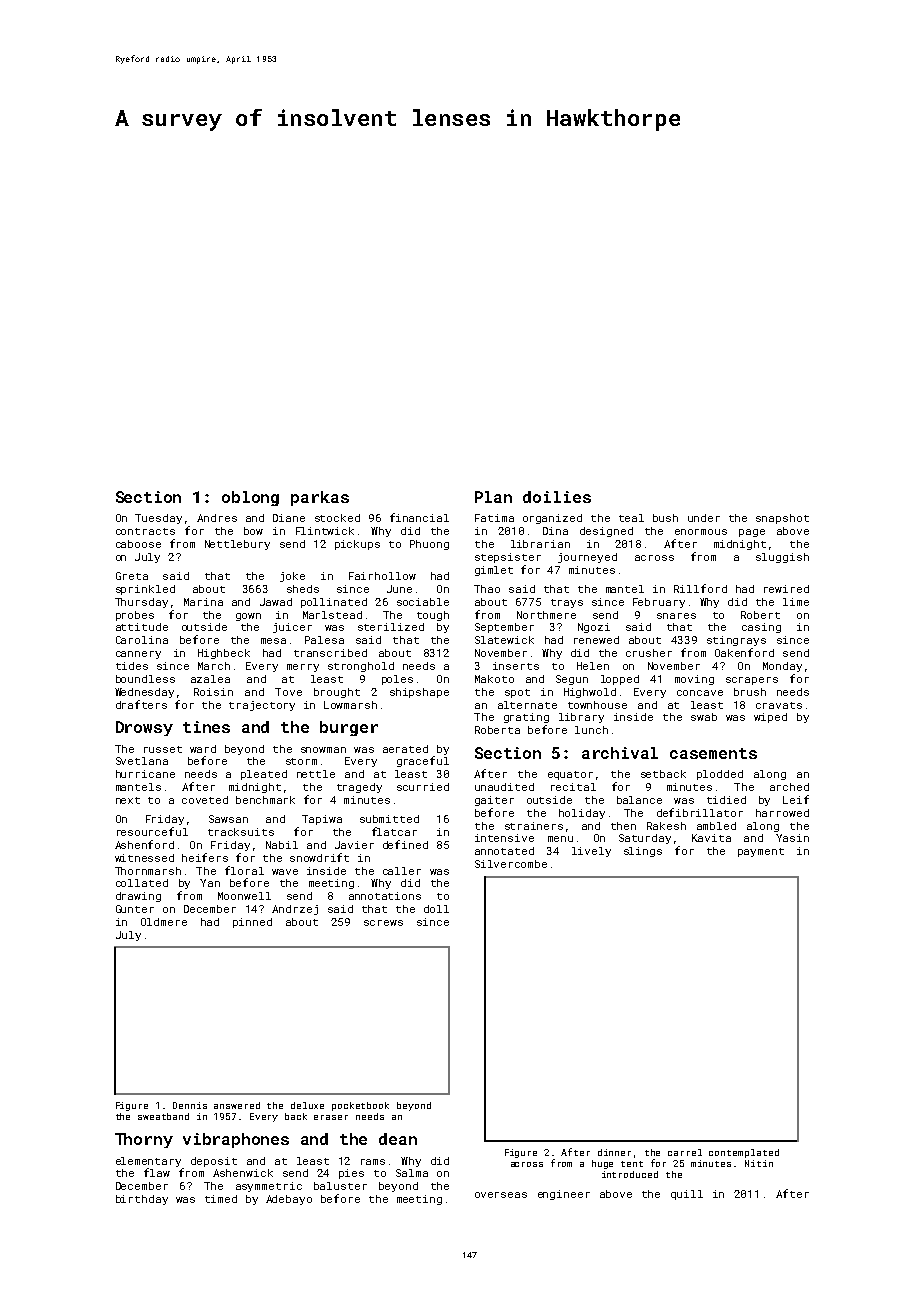 The image size is (924, 1308). Describe the element at coordinates (253, 531) in the screenshot. I see `bow` at that location.
